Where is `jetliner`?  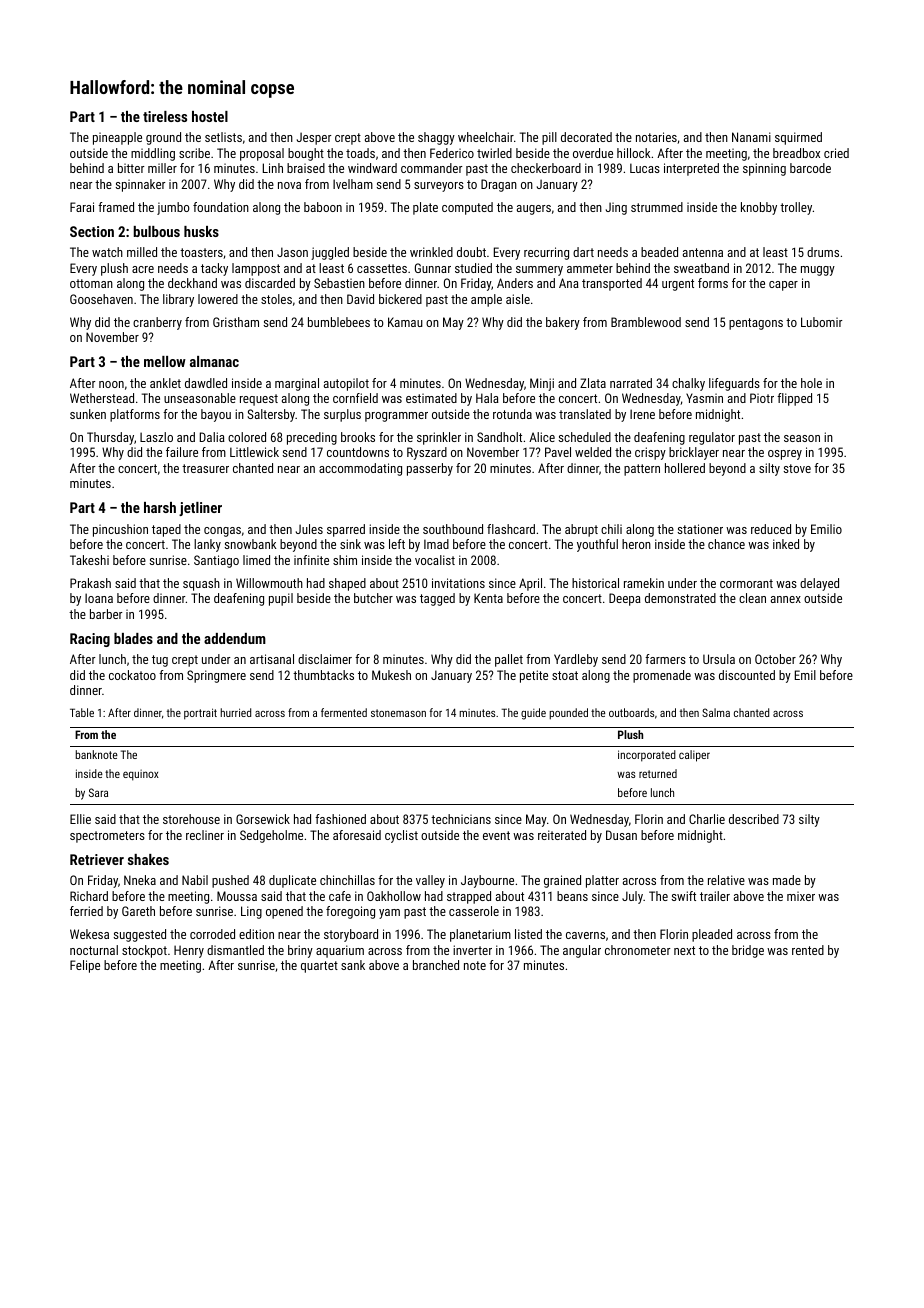 jetliner is located at coordinates (200, 509).
